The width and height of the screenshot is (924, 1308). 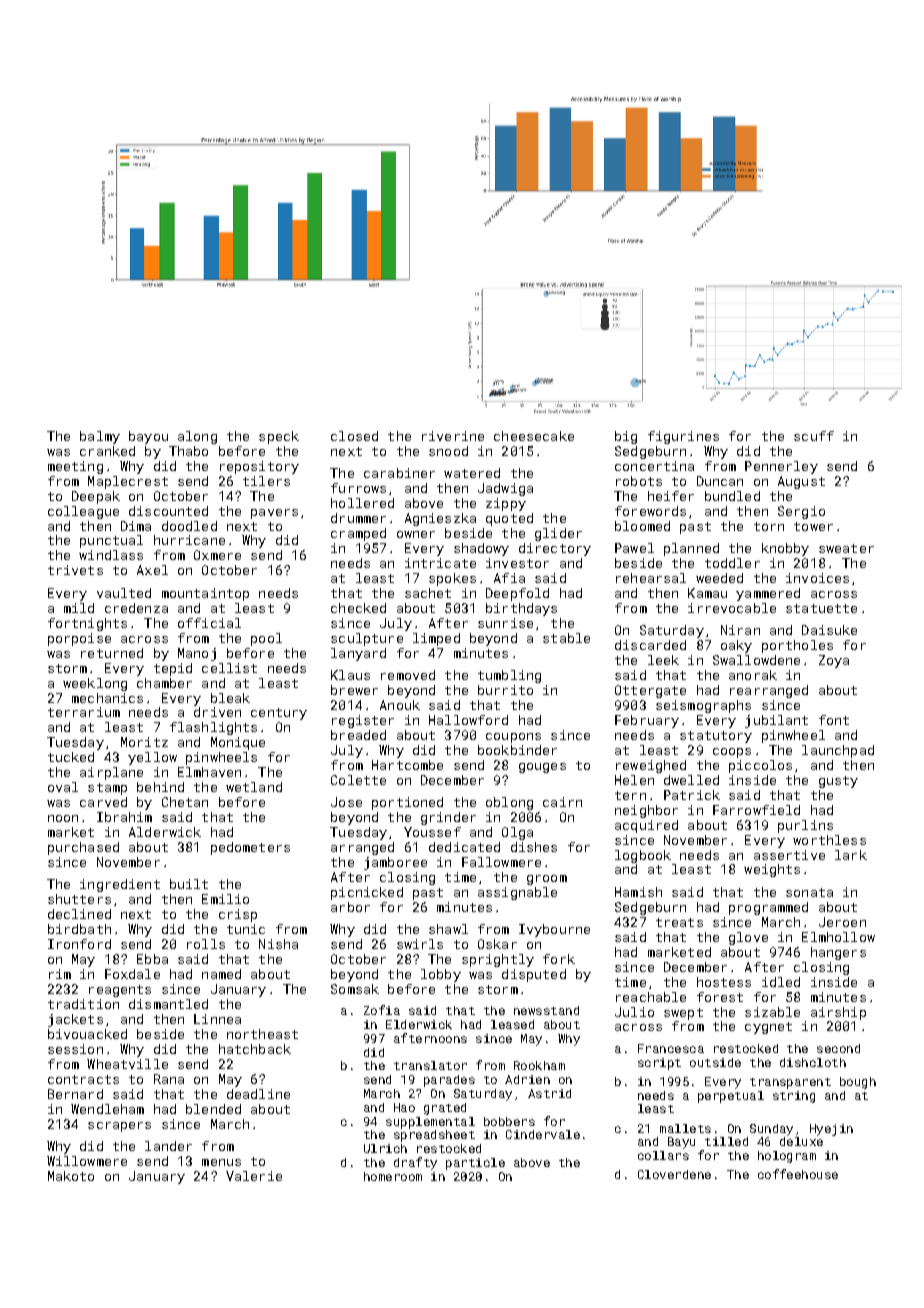 I want to click on statuette, so click(x=821, y=608).
